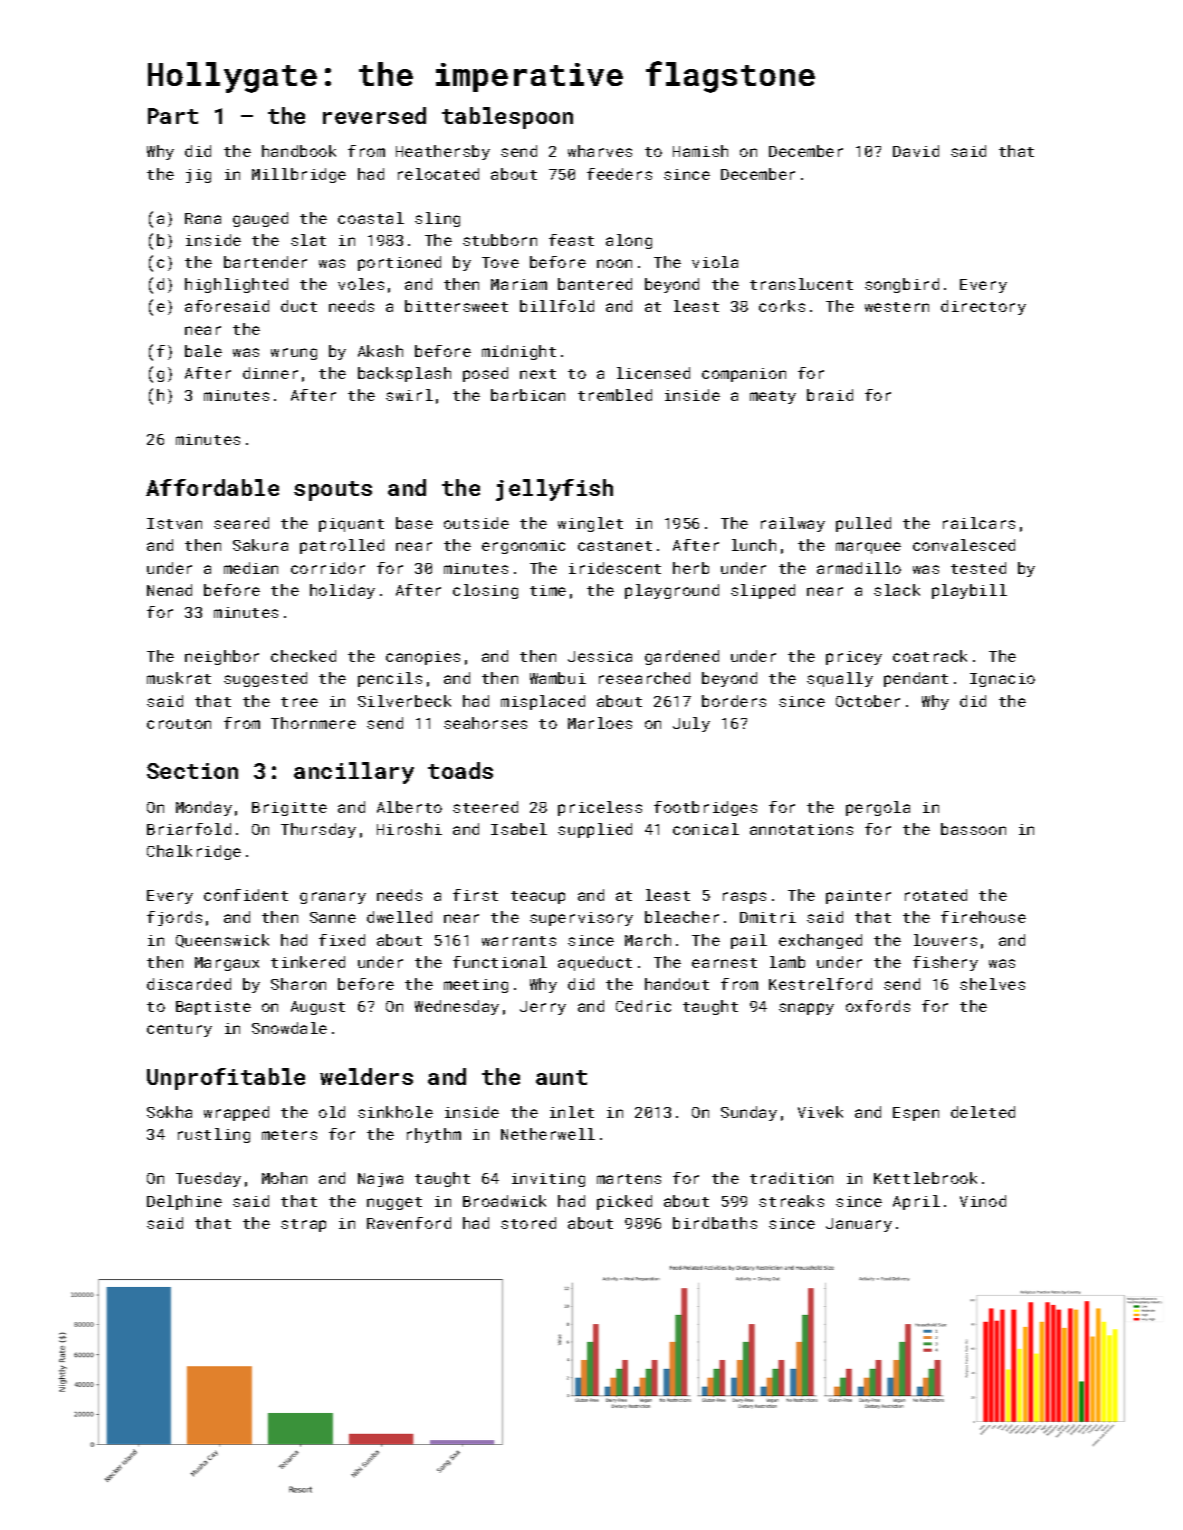  Describe the element at coordinates (333, 917) in the image. I see `Sanne` at that location.
